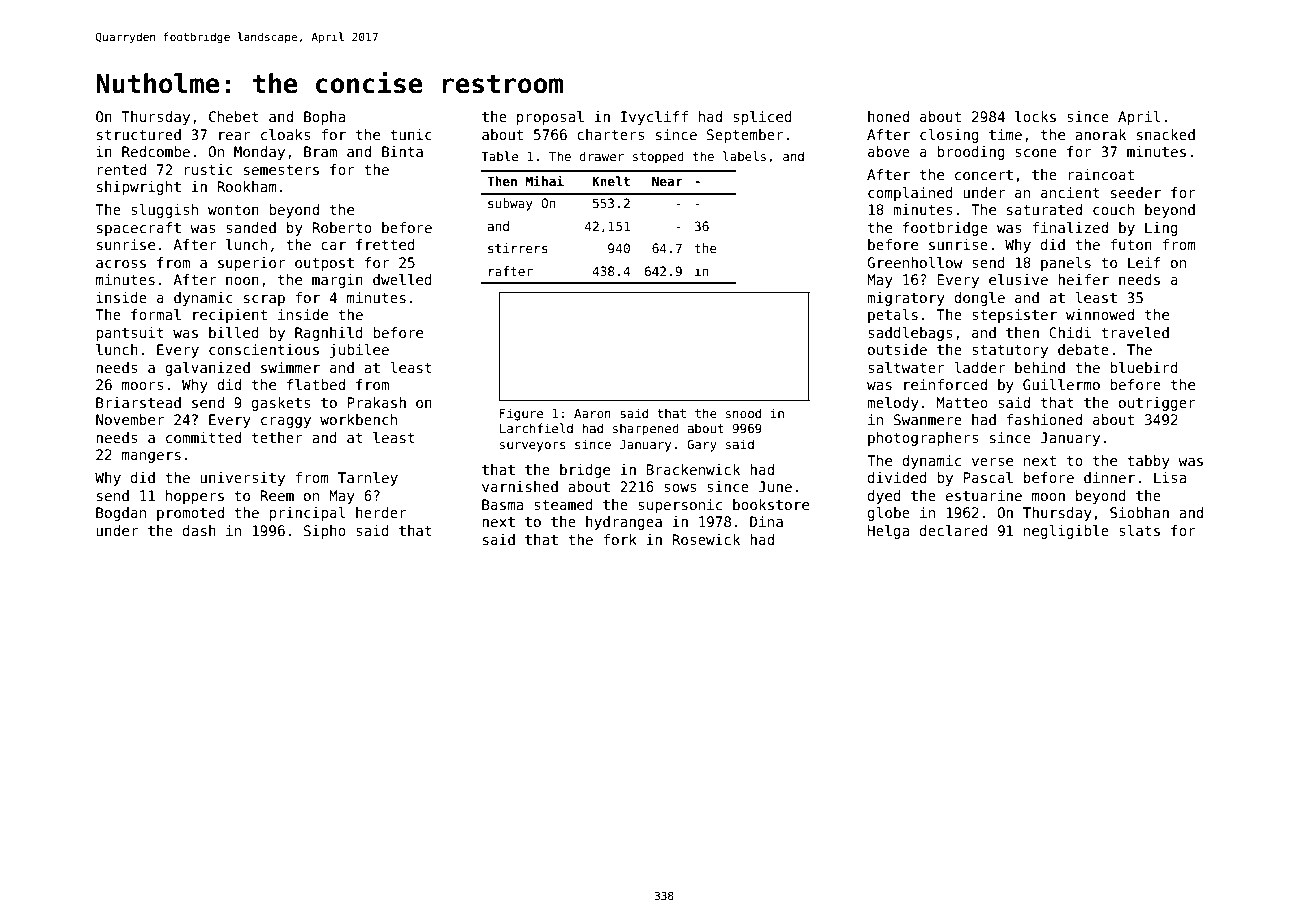 The width and height of the page is (1308, 924). What do you see at coordinates (1161, 229) in the page?
I see `Ling` at bounding box center [1161, 229].
